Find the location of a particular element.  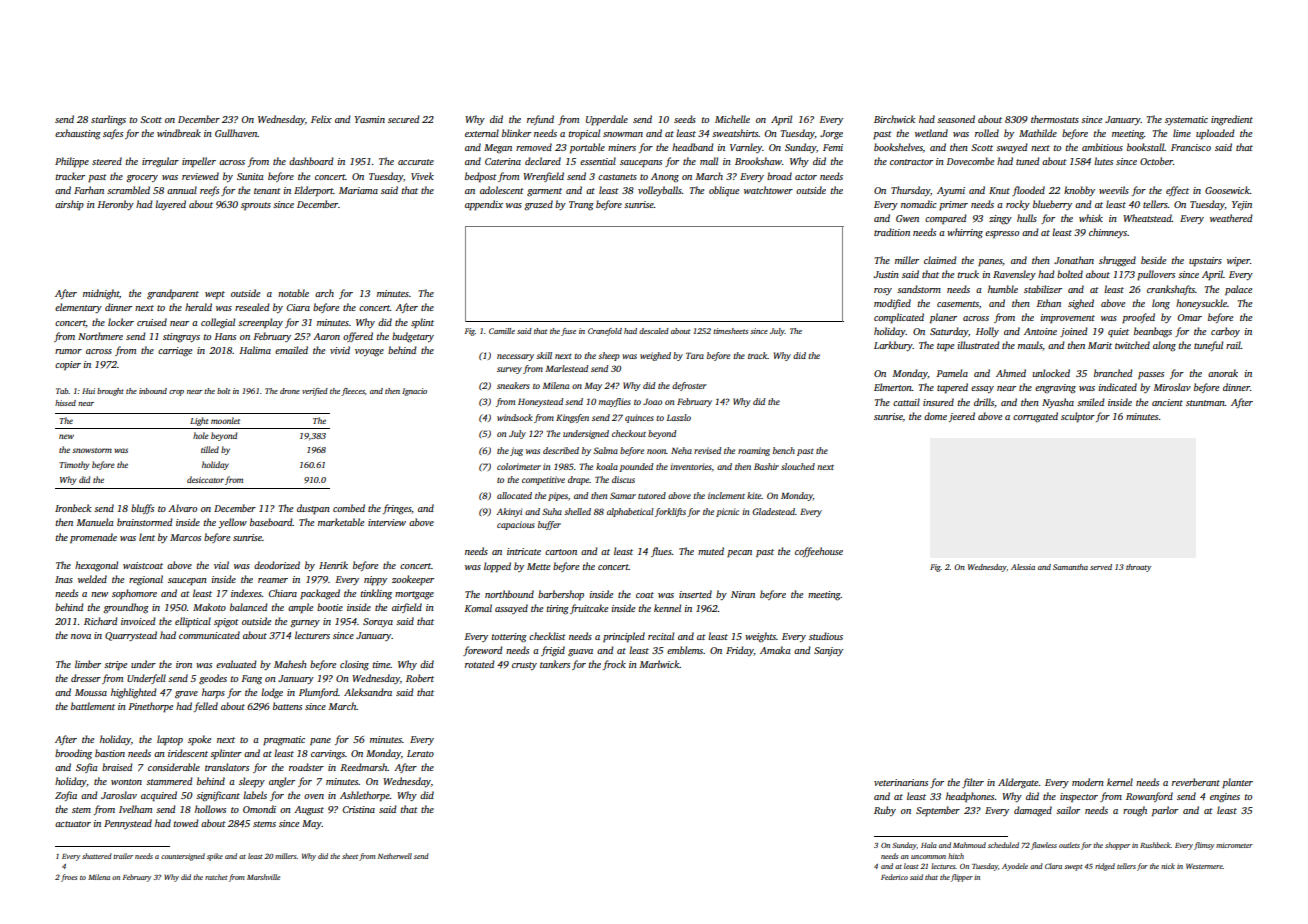

shattered is located at coordinates (97, 856).
